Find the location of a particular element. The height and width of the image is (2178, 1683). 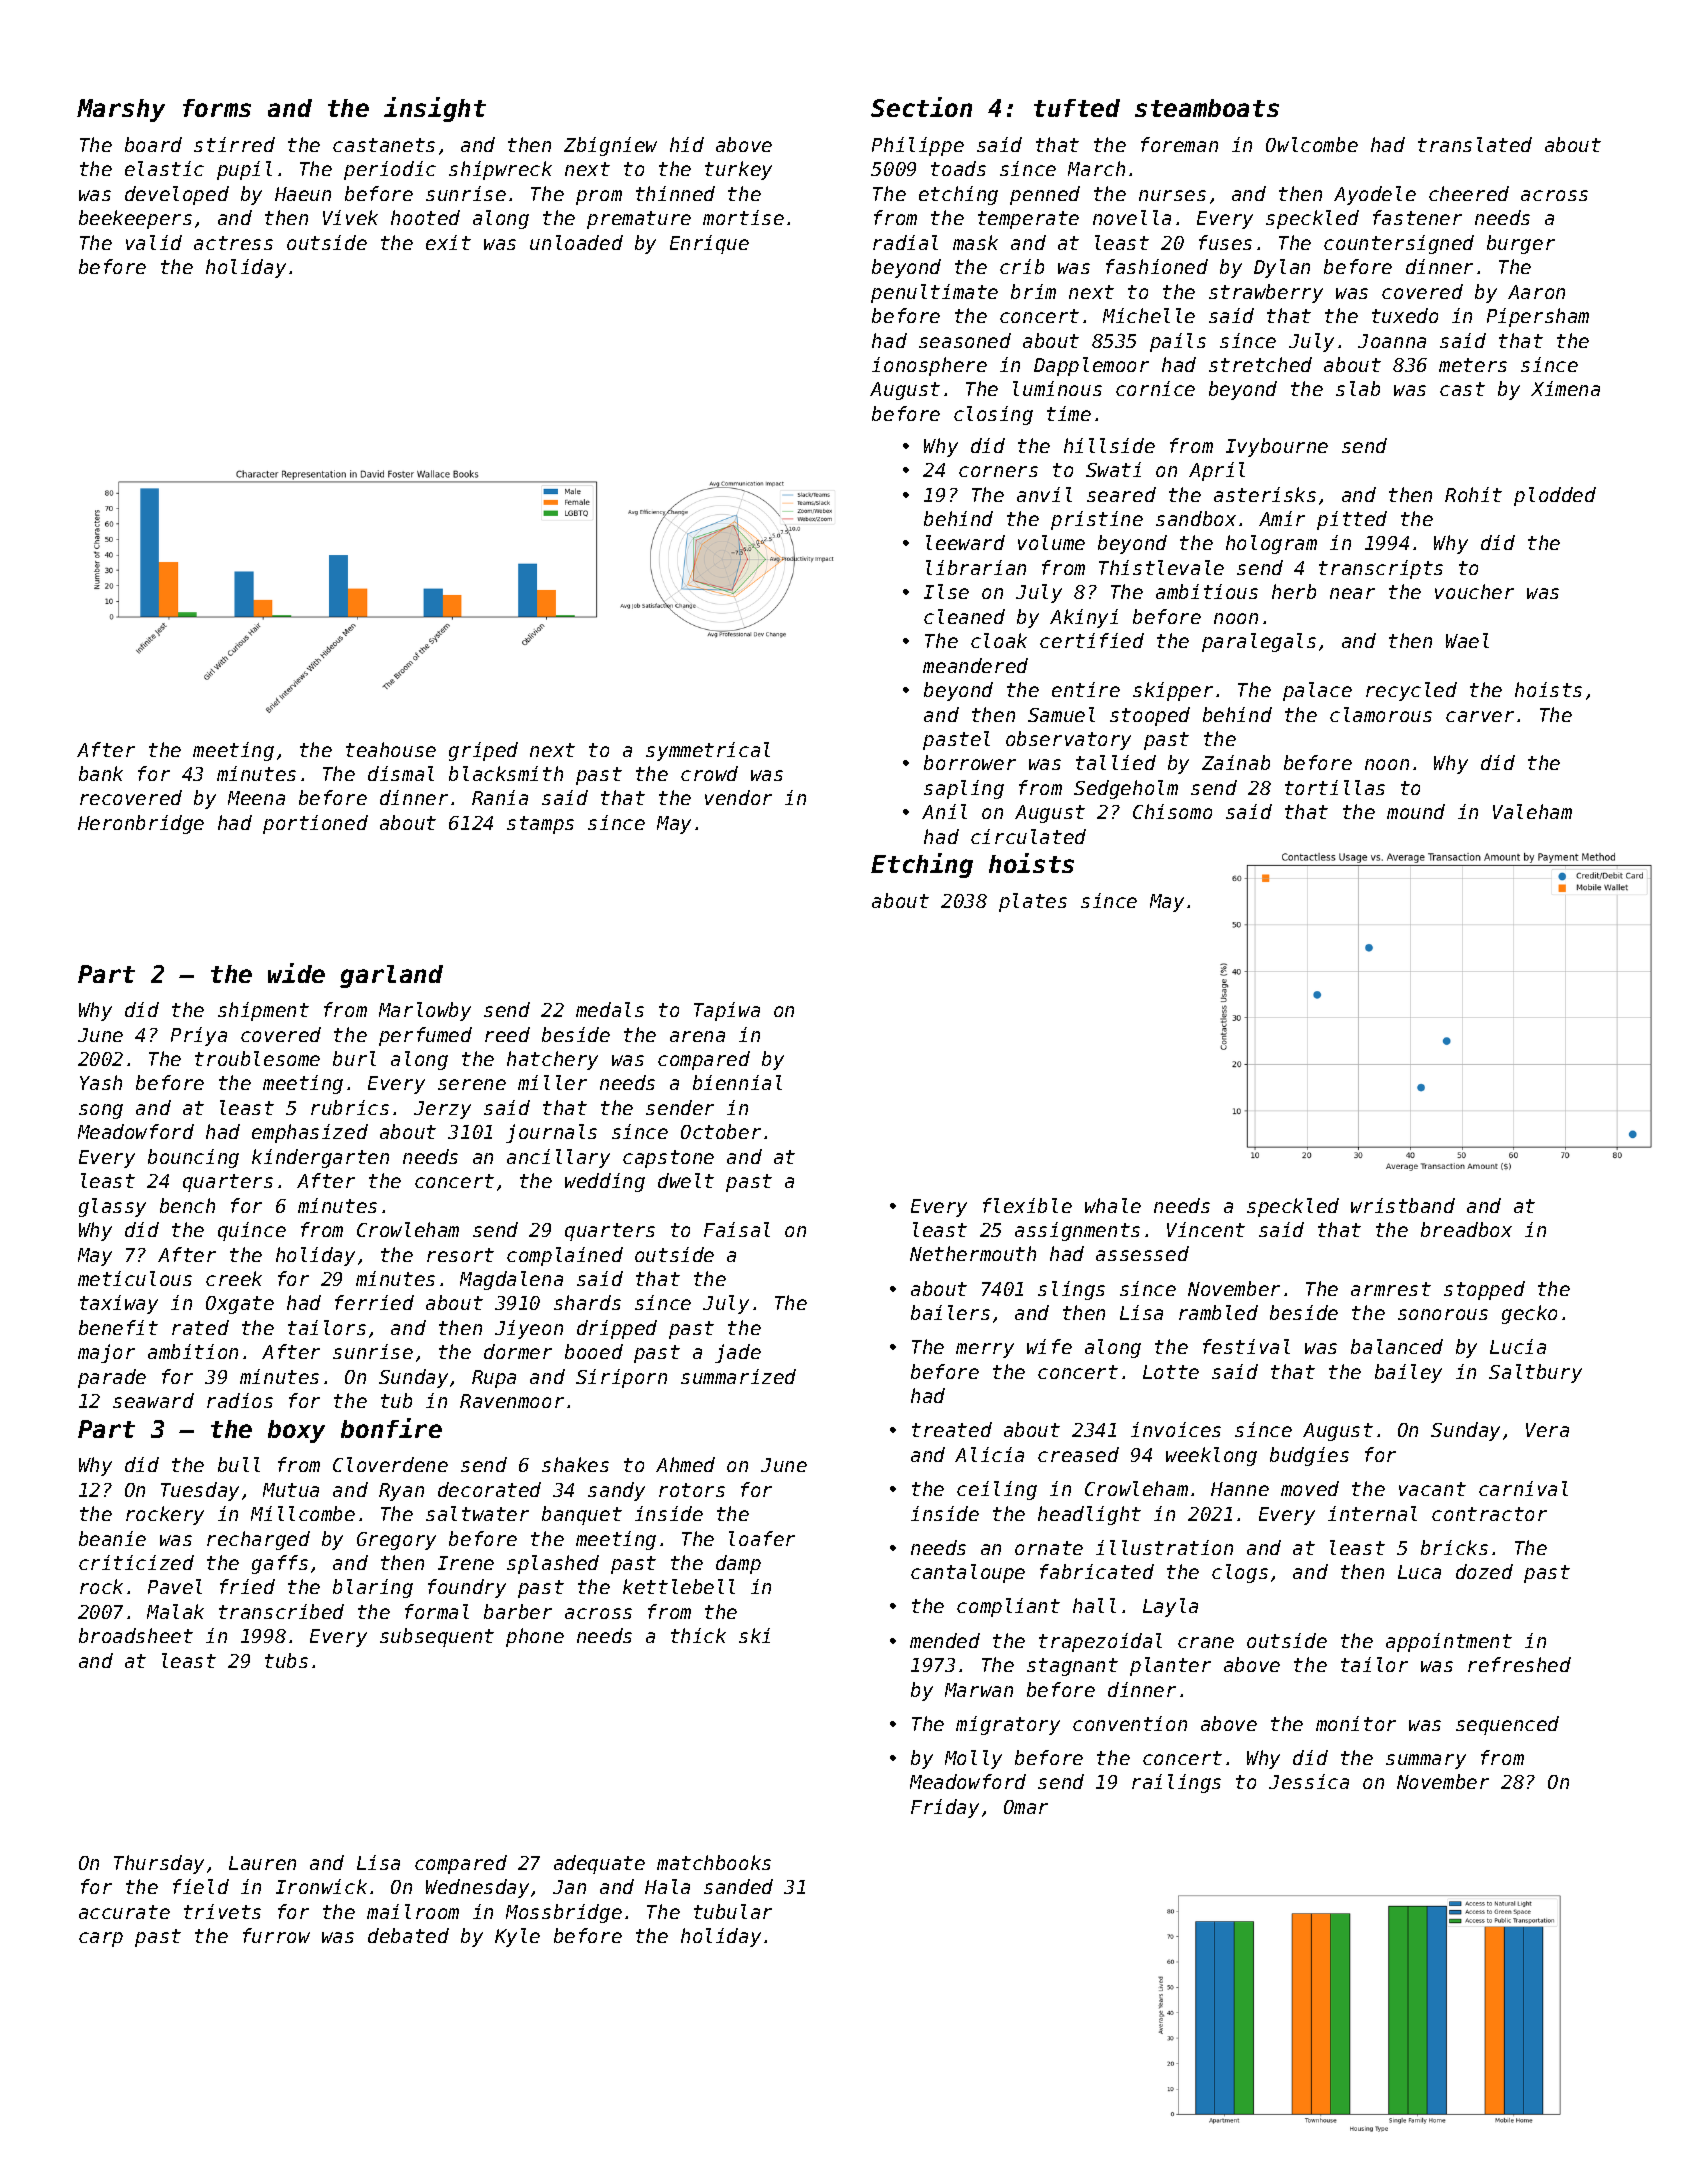

voucher is located at coordinates (1474, 591).
